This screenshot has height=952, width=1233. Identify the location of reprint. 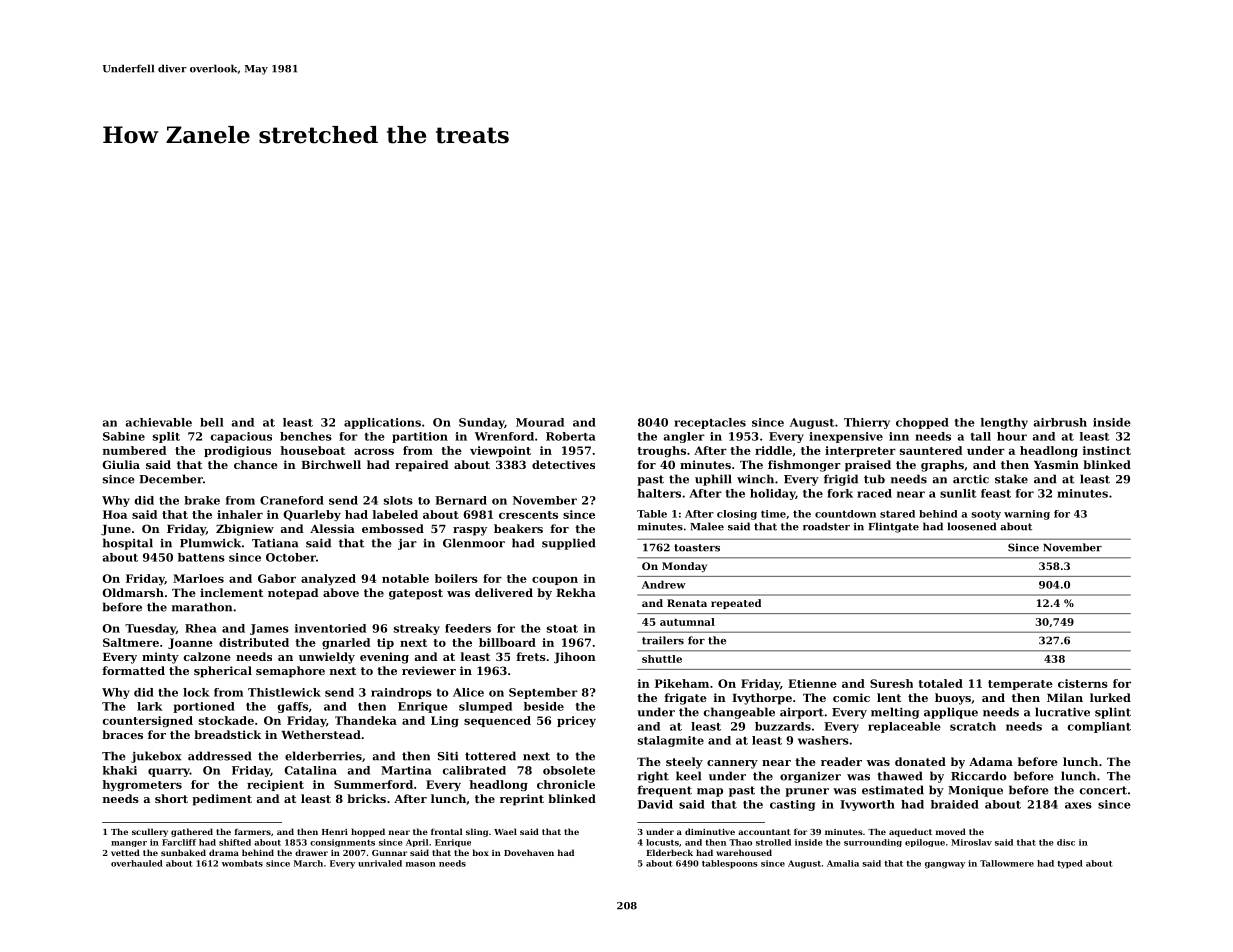
(522, 800).
